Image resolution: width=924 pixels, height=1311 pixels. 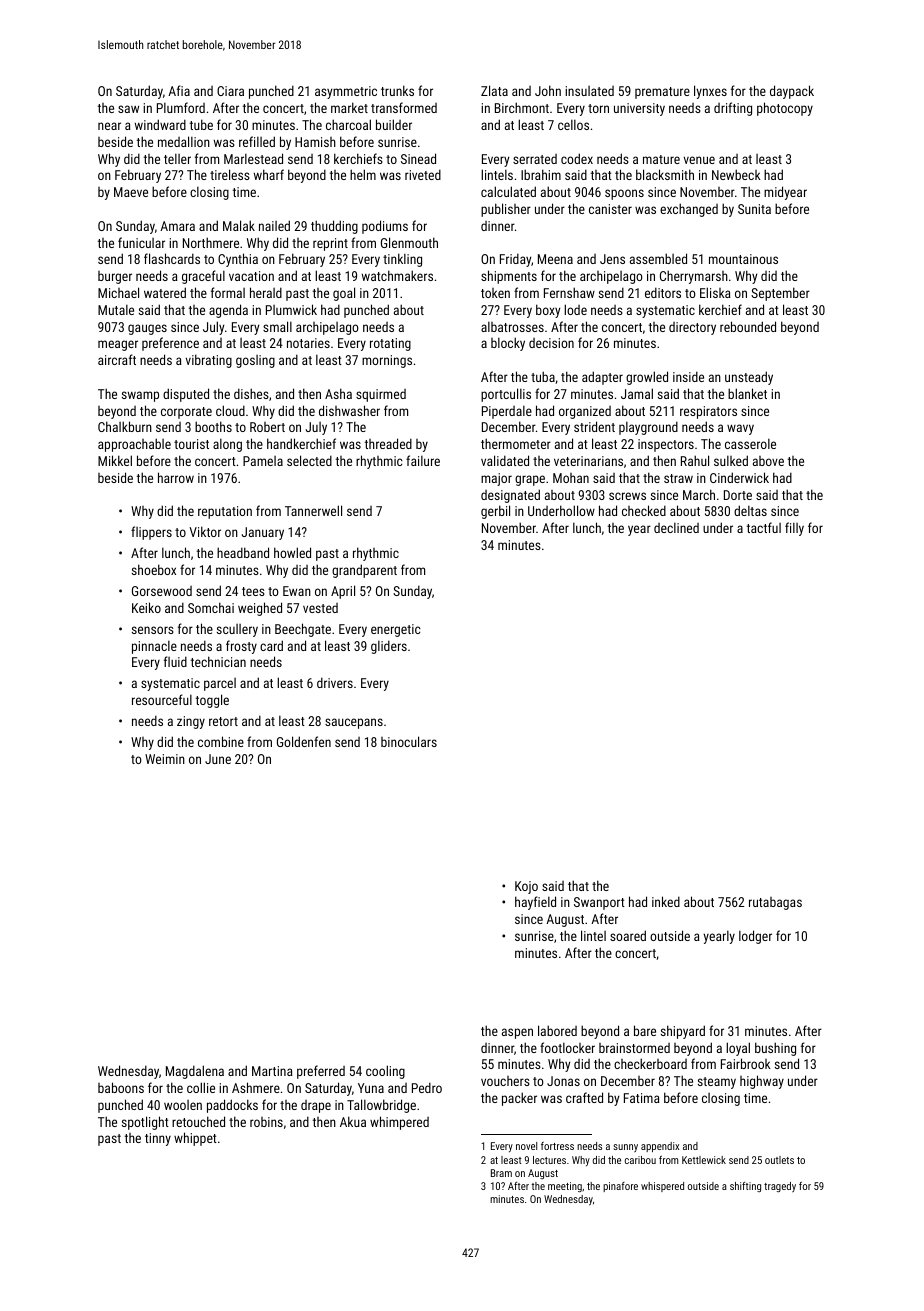 What do you see at coordinates (343, 592) in the document?
I see `April` at bounding box center [343, 592].
